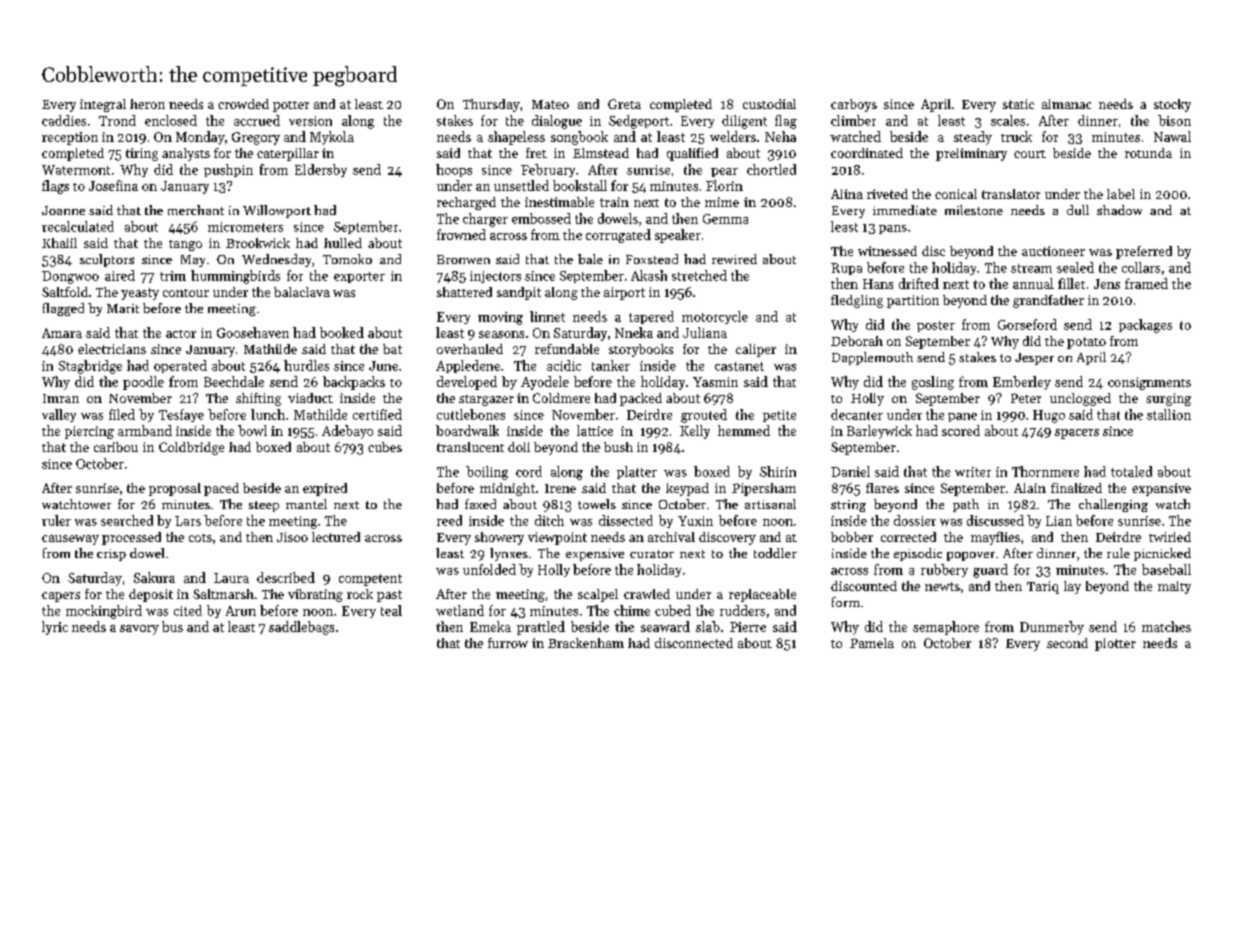  I want to click on caddies, so click(64, 120).
